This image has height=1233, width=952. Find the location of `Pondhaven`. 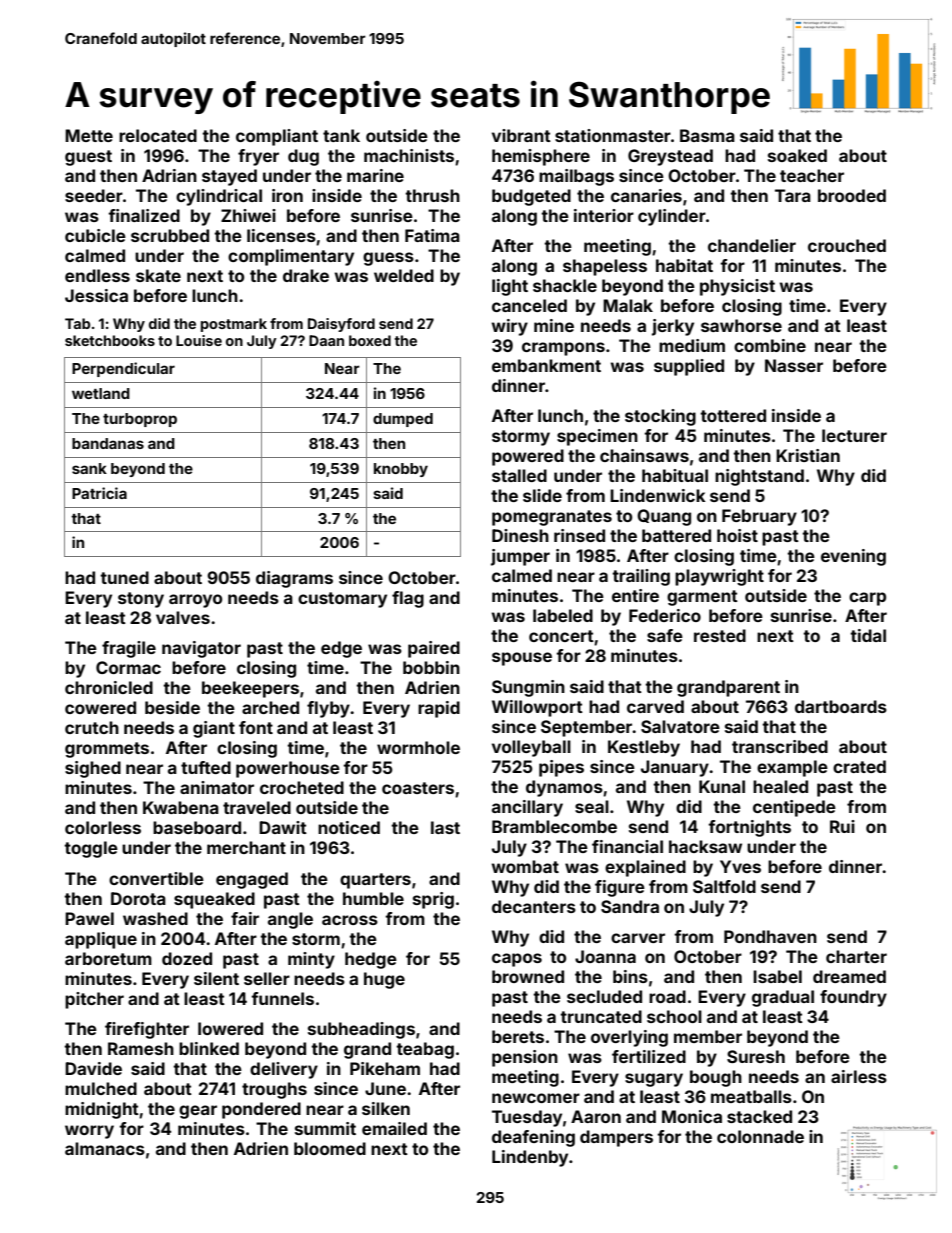

Pondhaven is located at coordinates (770, 936).
